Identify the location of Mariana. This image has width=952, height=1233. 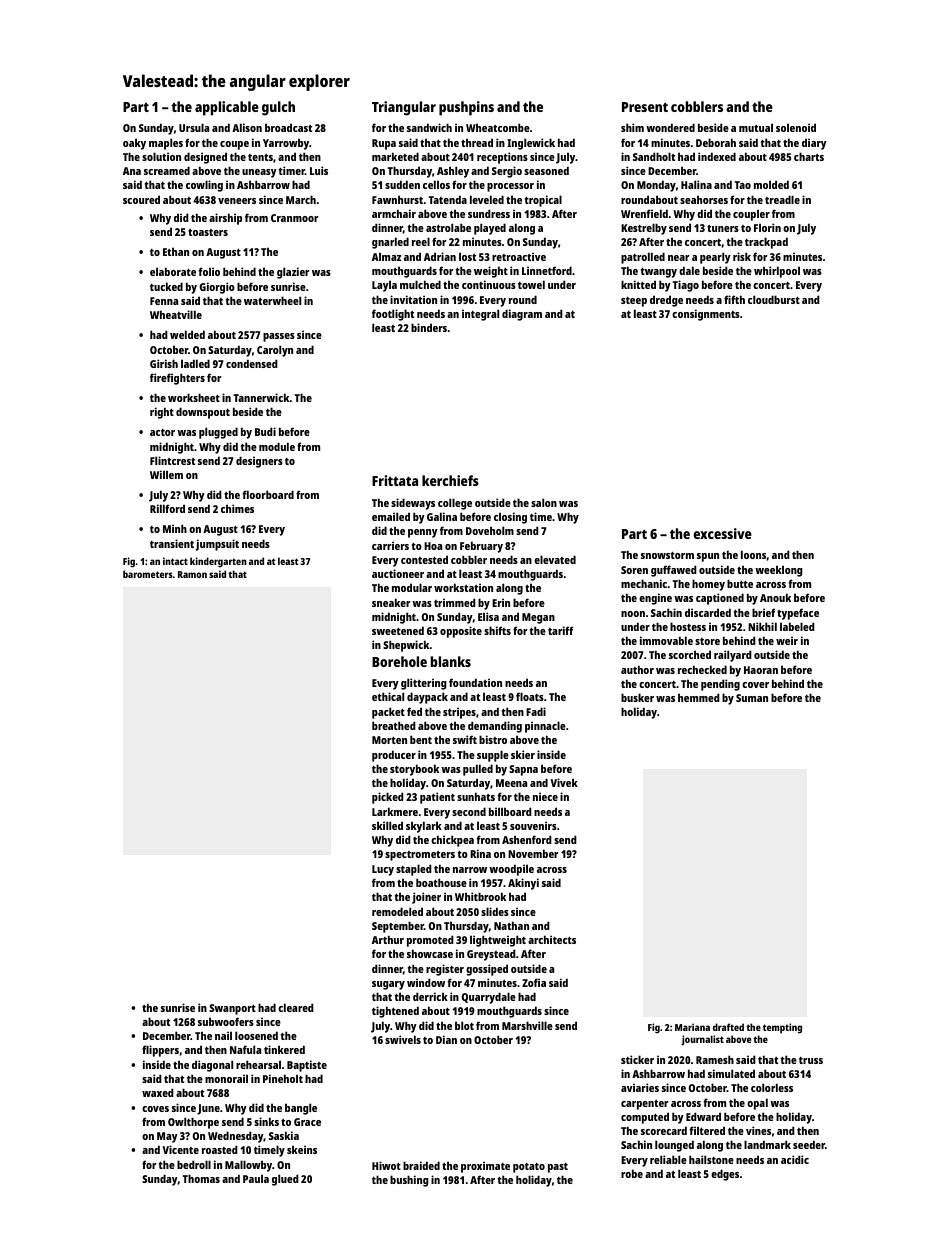
(692, 1027).
